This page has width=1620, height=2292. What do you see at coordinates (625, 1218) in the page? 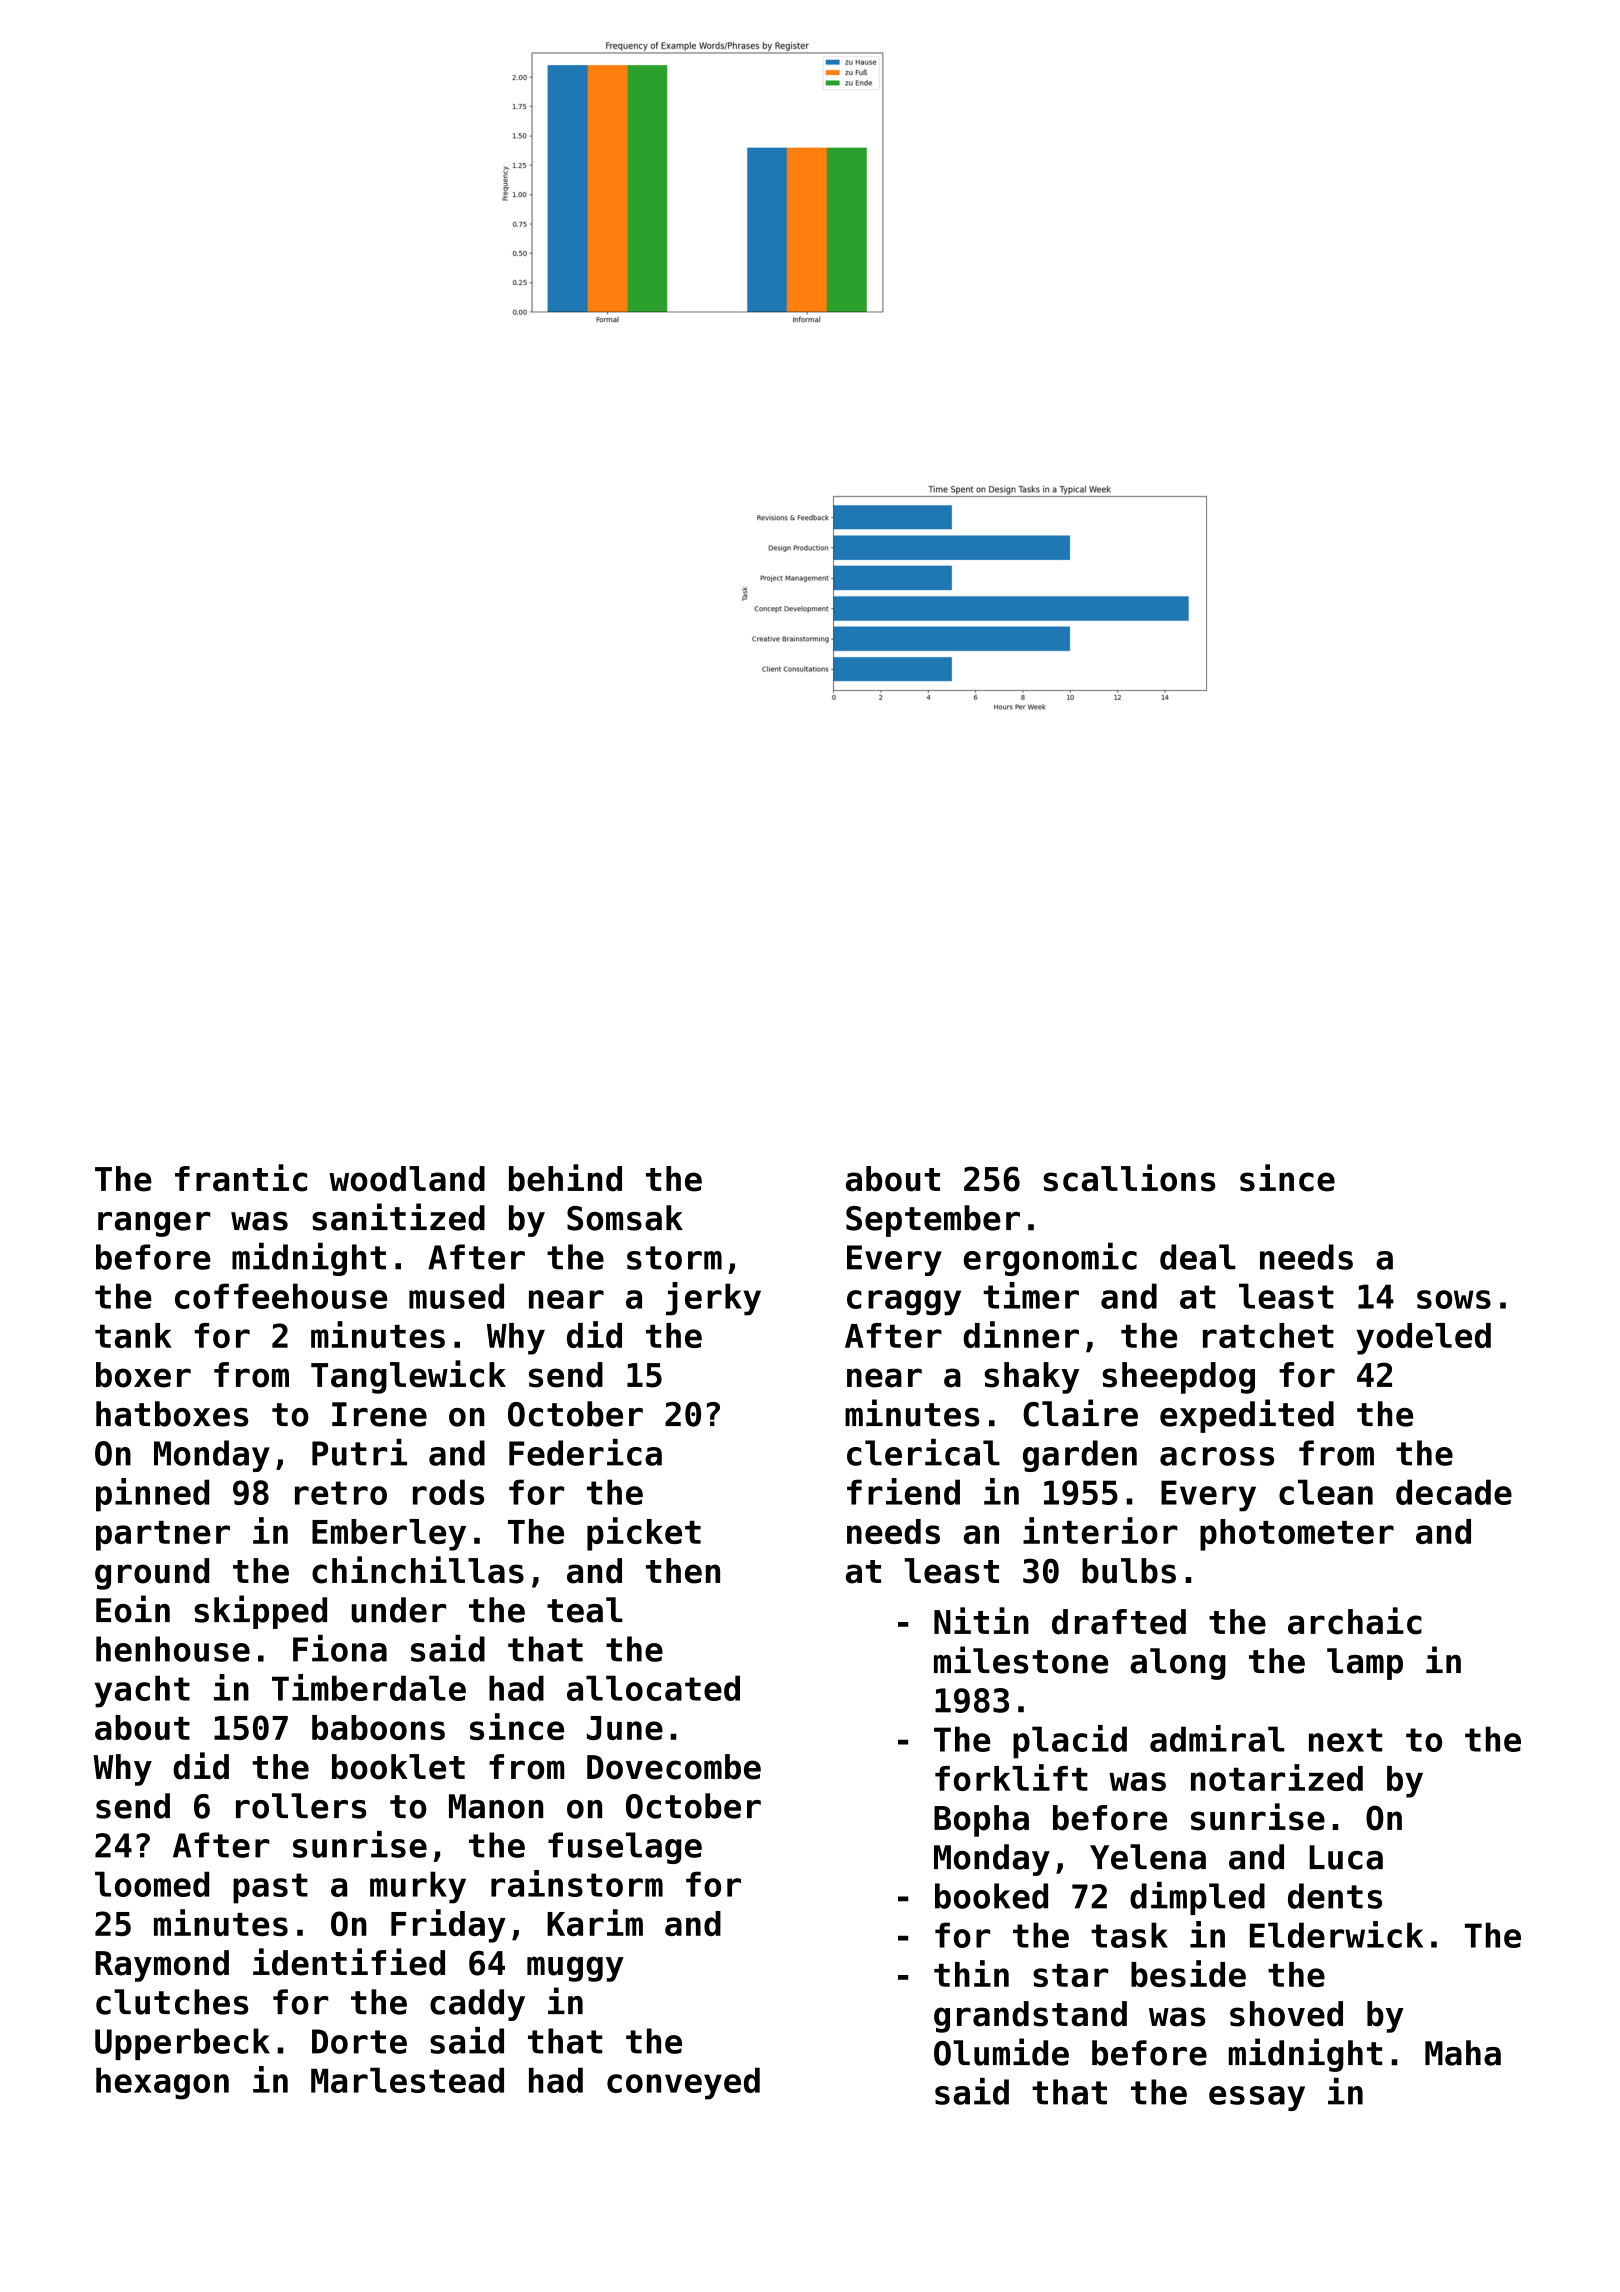
I see `Somsak` at bounding box center [625, 1218].
